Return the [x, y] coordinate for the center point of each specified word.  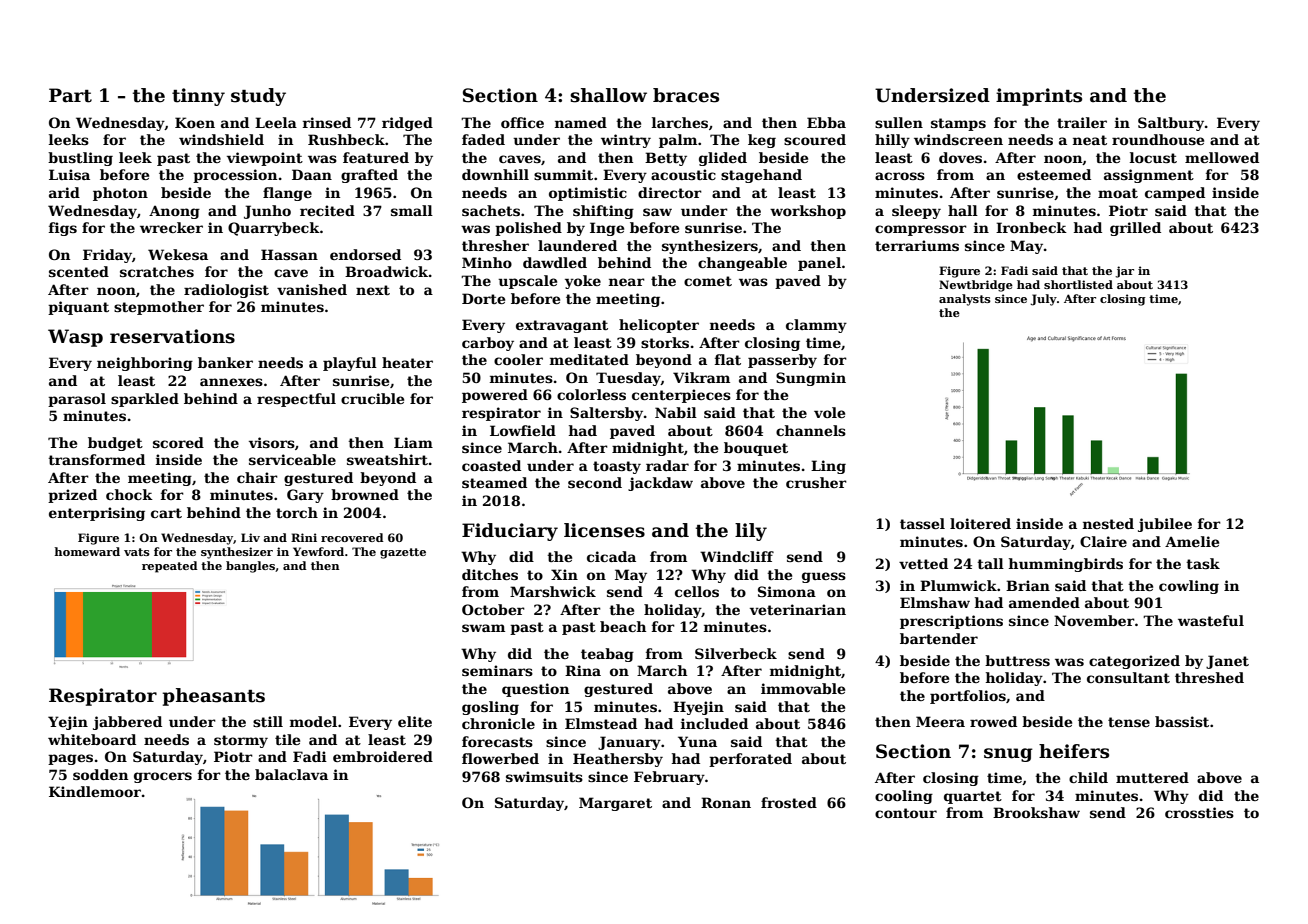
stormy [241, 741]
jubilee [1165, 525]
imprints [1039, 97]
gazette [403, 553]
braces [686, 95]
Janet [1227, 662]
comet [708, 281]
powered [495, 396]
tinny [198, 97]
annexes [231, 382]
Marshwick [553, 591]
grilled [1135, 229]
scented [79, 271]
